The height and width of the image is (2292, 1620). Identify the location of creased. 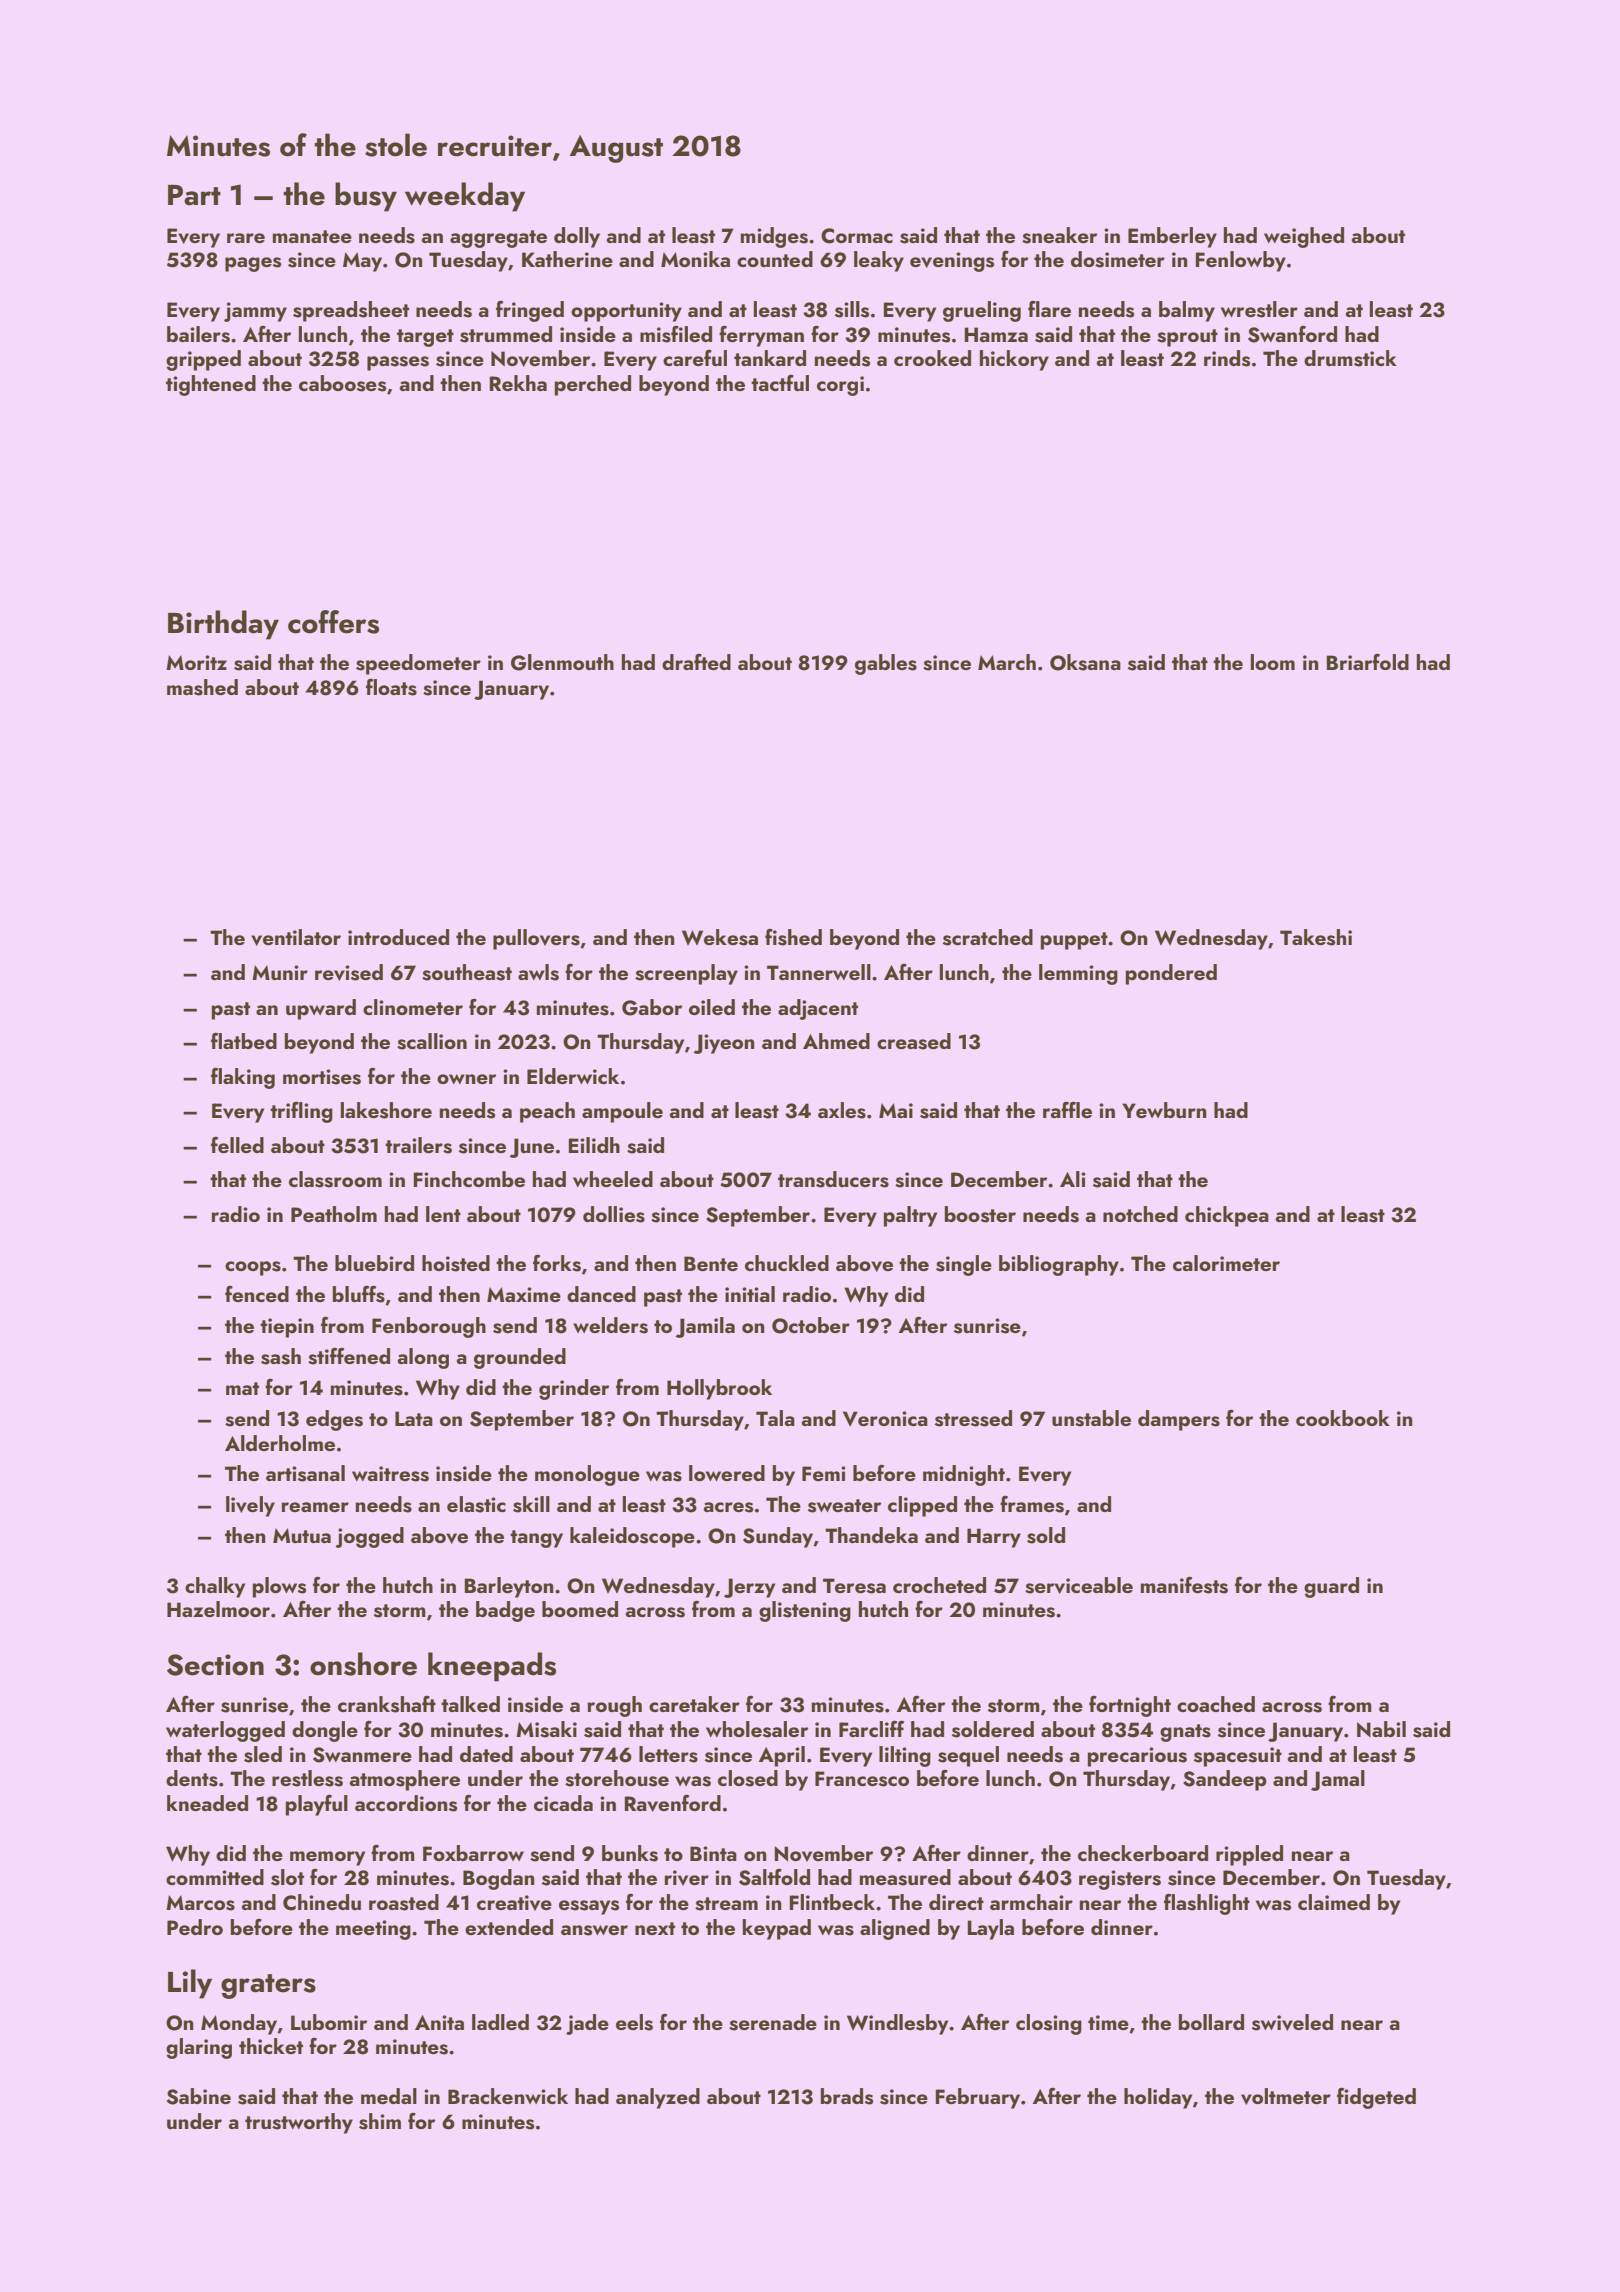
(914, 1041).
